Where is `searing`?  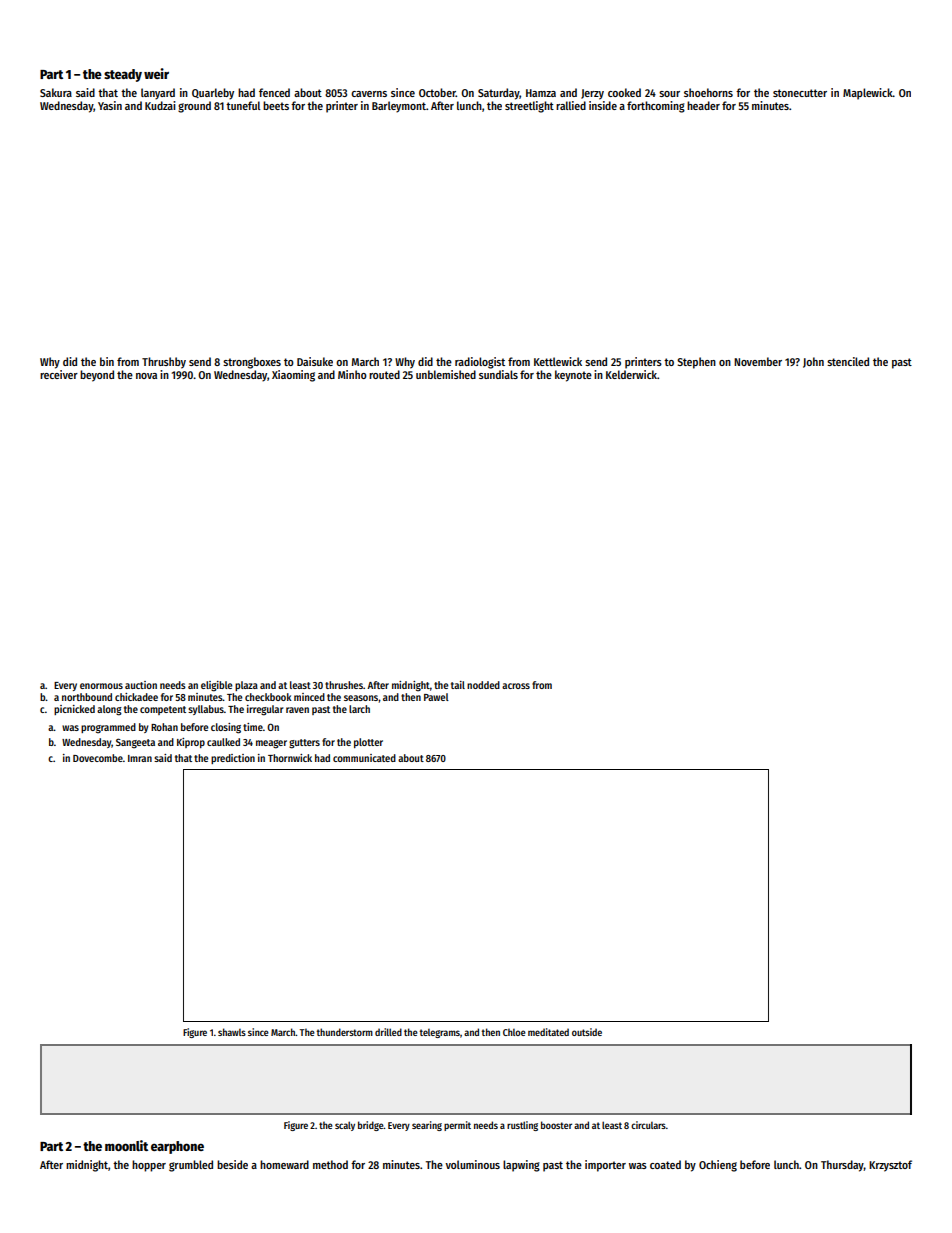
searing is located at coordinates (427, 1126).
